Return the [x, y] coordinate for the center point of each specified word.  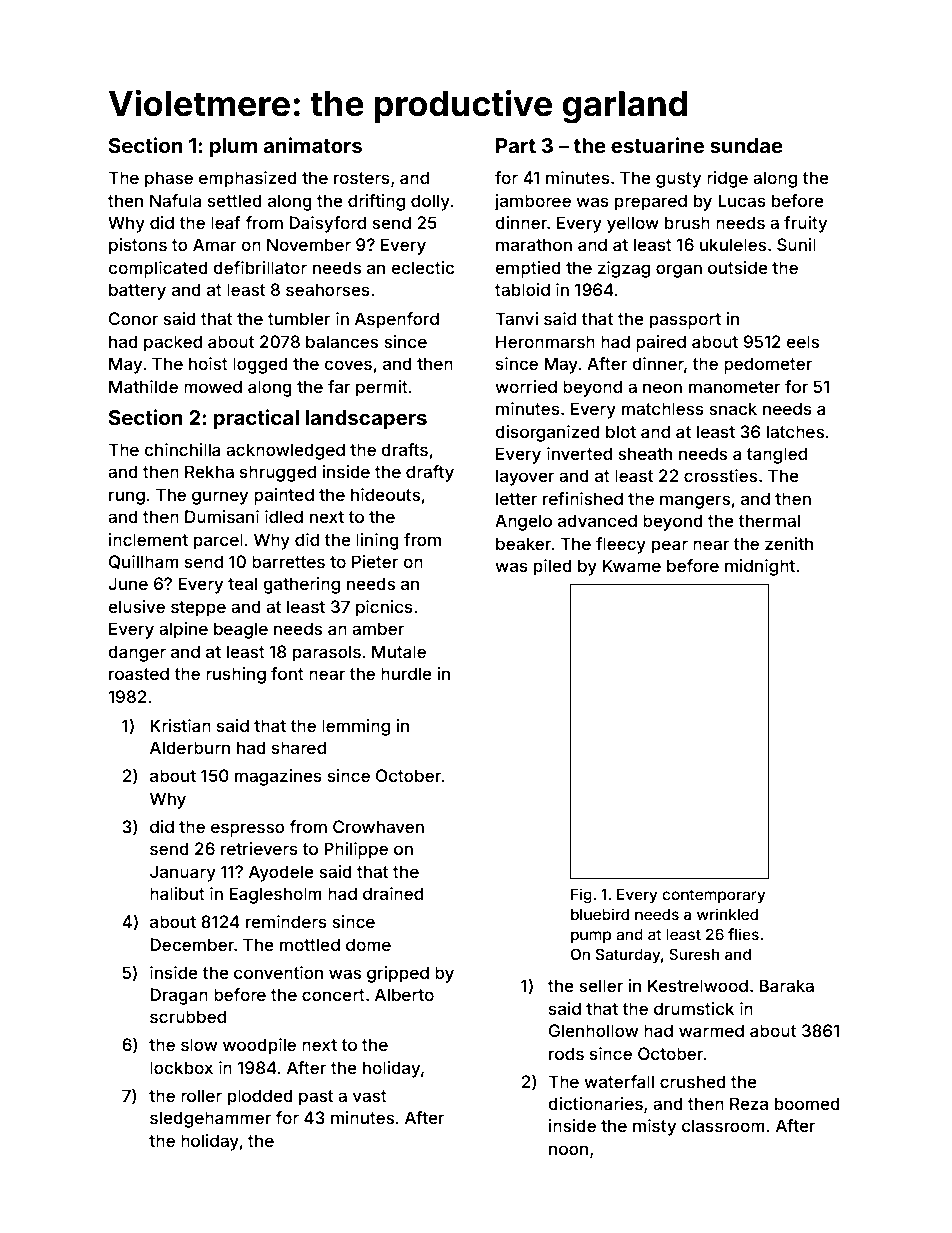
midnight [760, 567]
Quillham [144, 562]
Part [516, 145]
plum [233, 147]
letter [517, 498]
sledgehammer [210, 1119]
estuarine [657, 145]
